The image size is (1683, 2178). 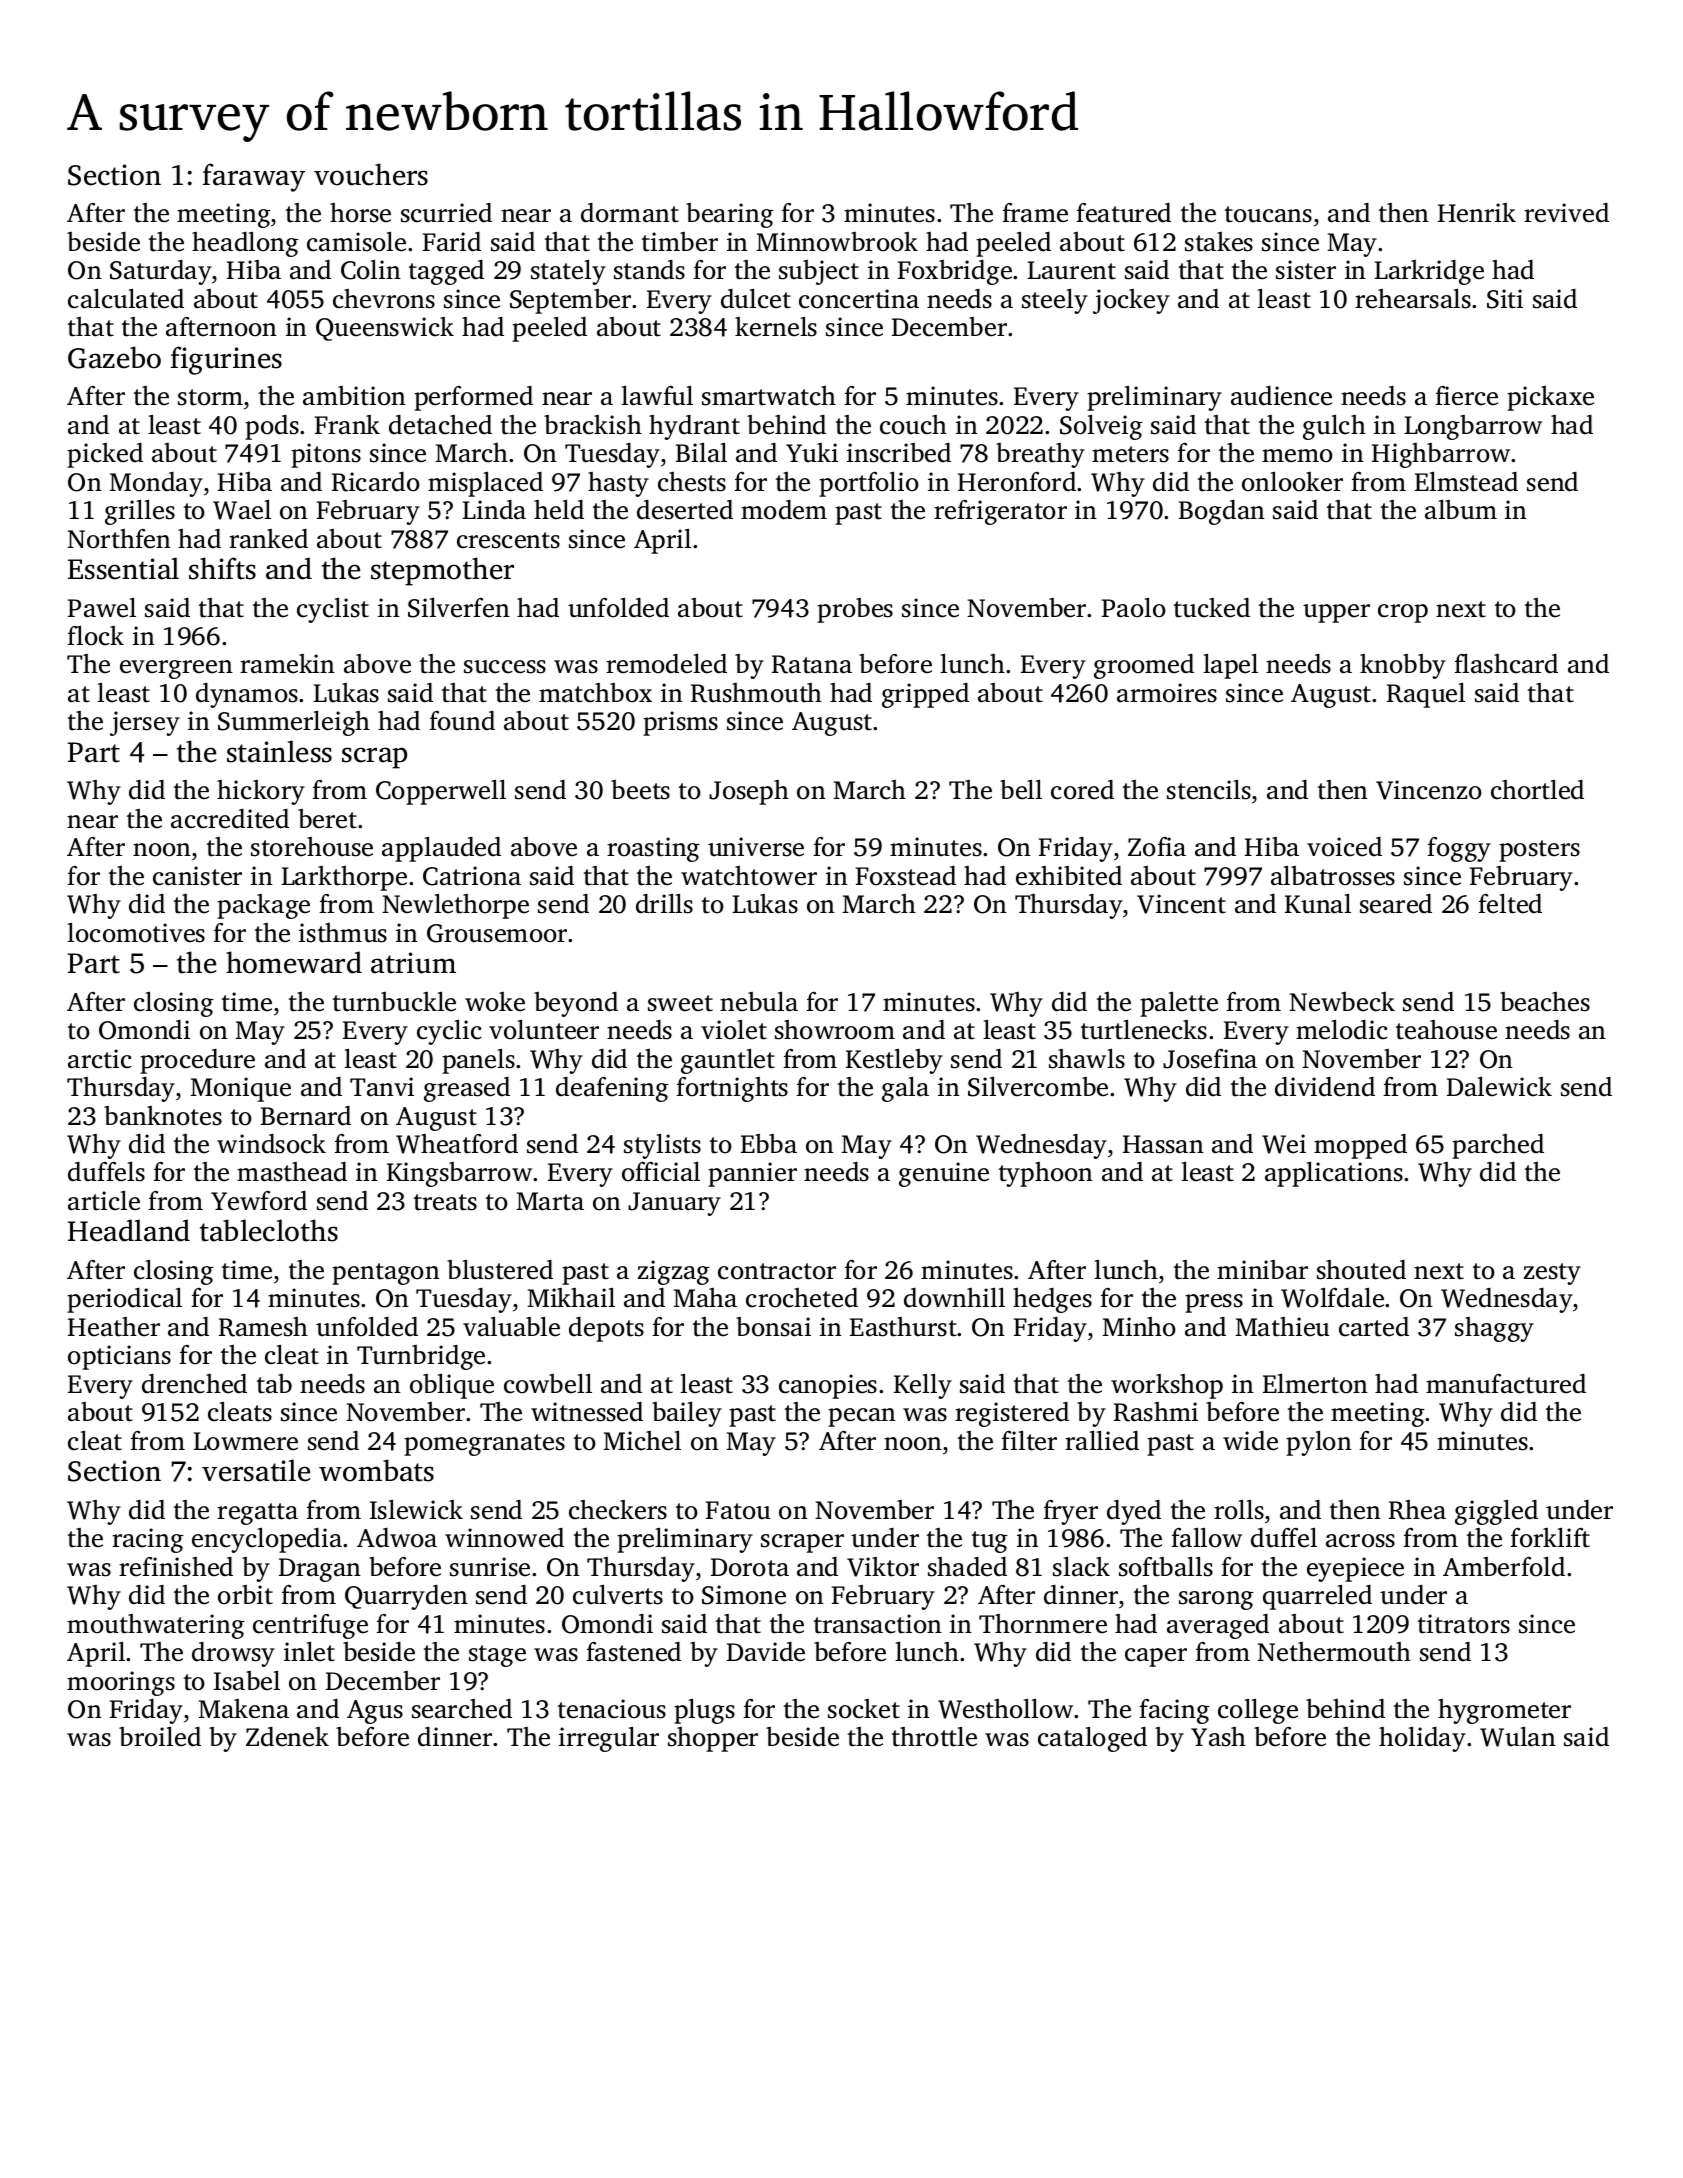 What do you see at coordinates (1374, 1327) in the document?
I see `carted` at bounding box center [1374, 1327].
